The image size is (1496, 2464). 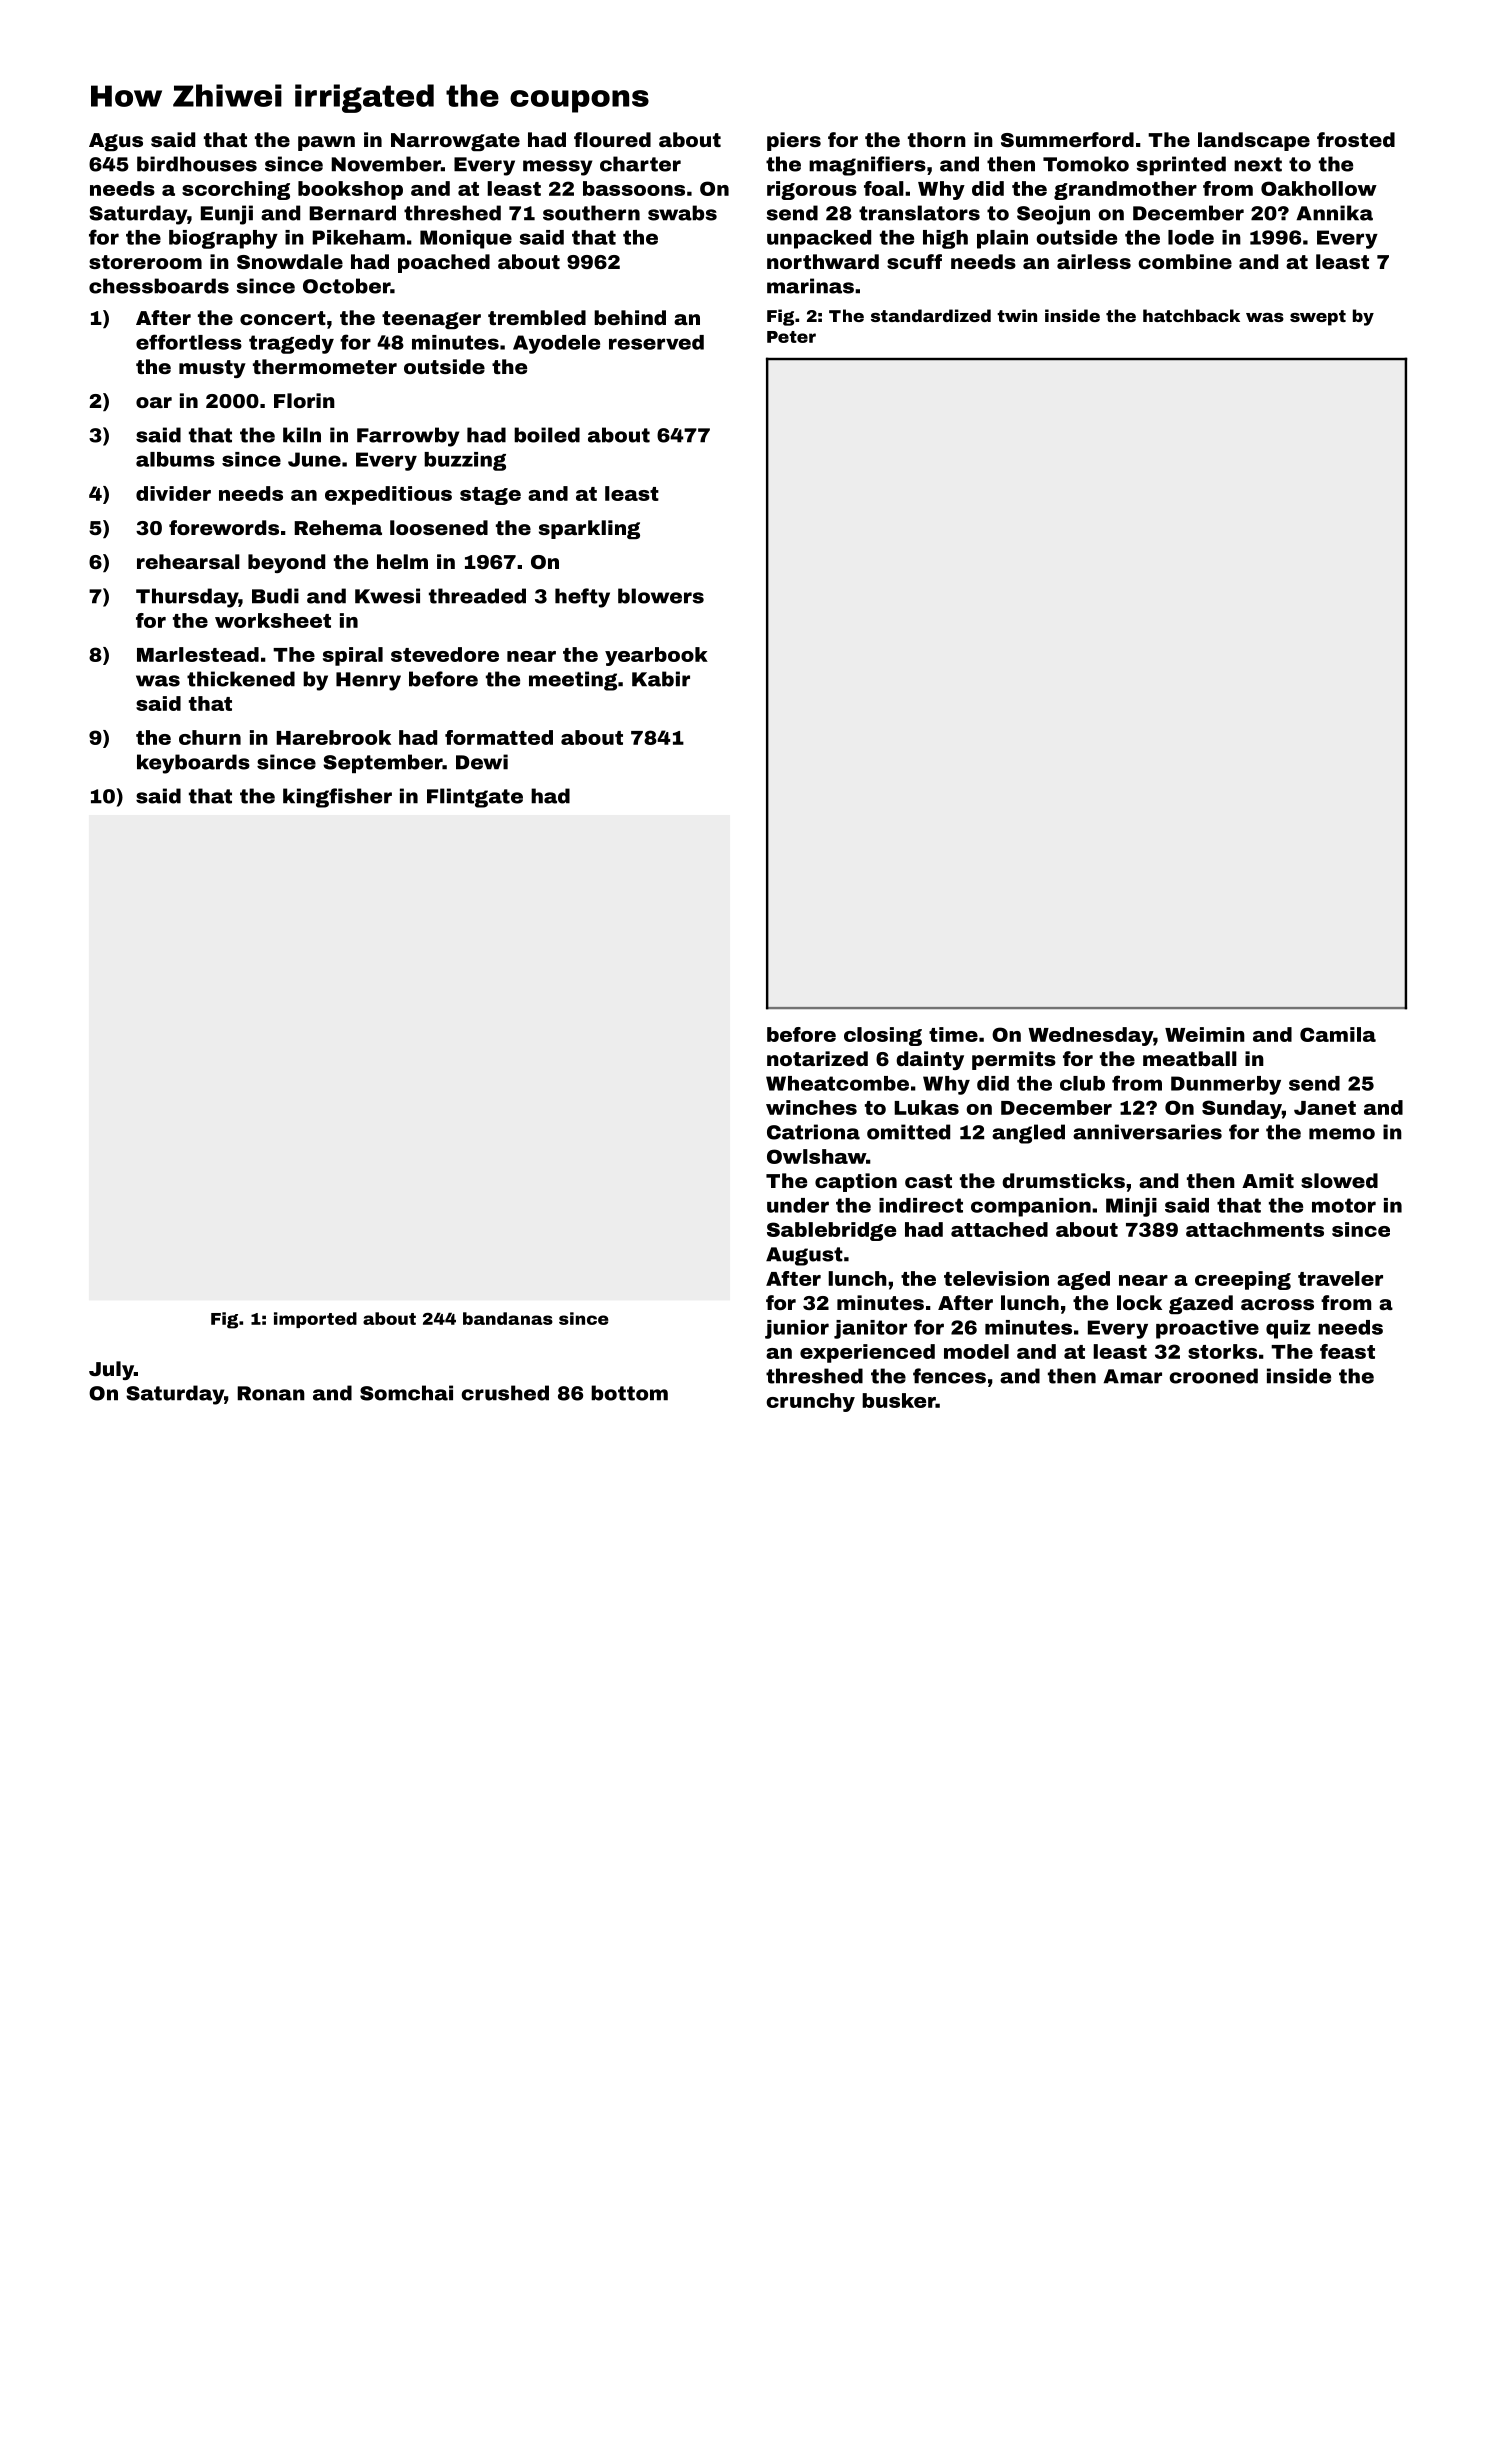 What do you see at coordinates (314, 459) in the image?
I see `June` at bounding box center [314, 459].
